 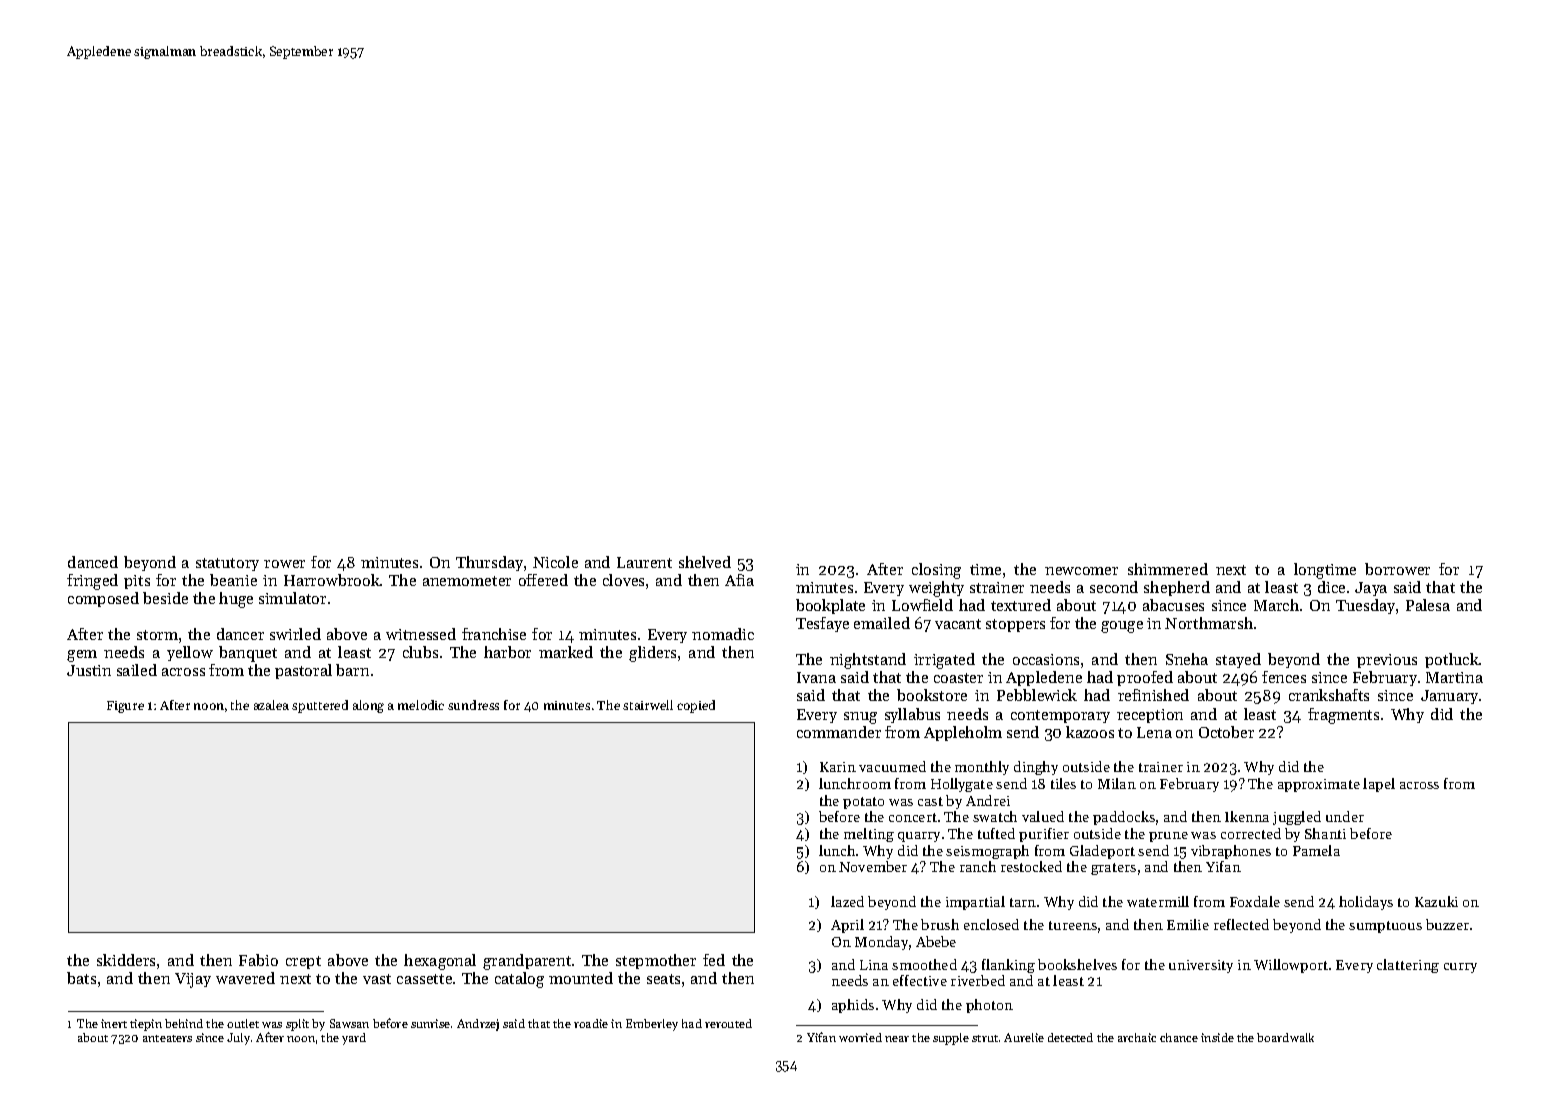 I want to click on danced, so click(x=93, y=562).
